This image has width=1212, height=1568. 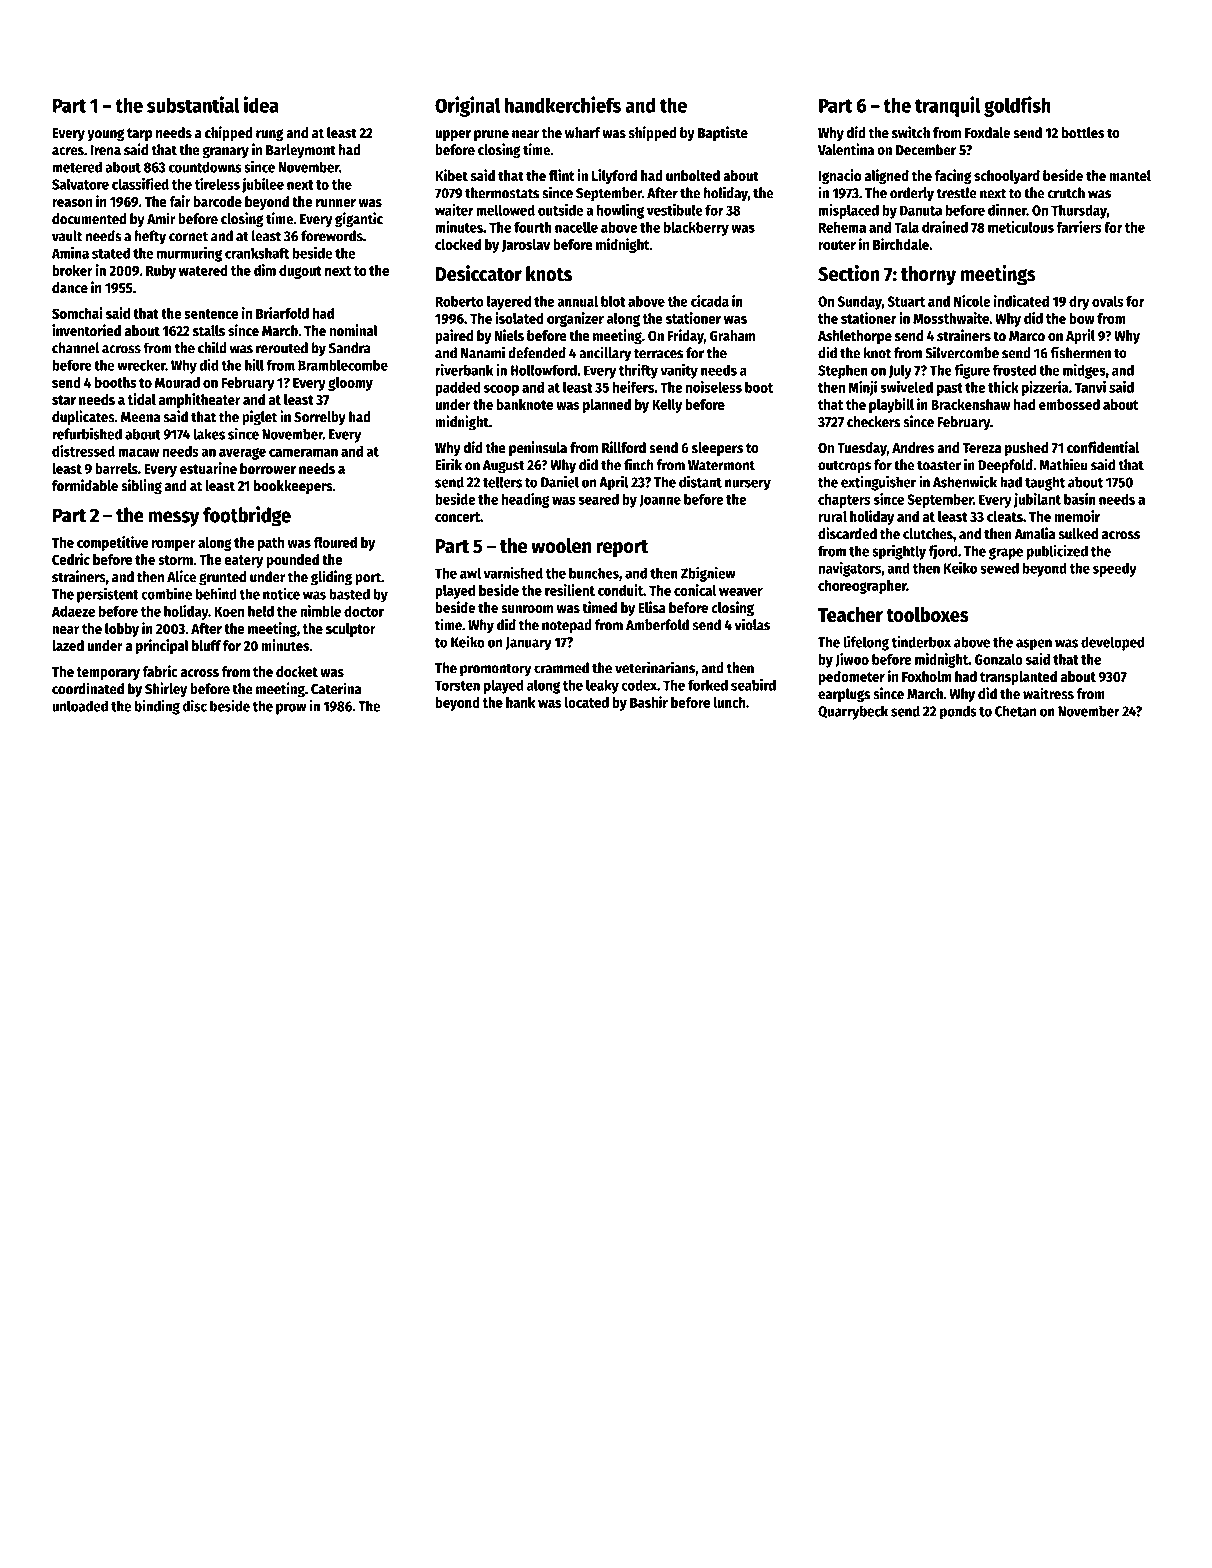 What do you see at coordinates (464, 370) in the image?
I see `riverbank` at bounding box center [464, 370].
